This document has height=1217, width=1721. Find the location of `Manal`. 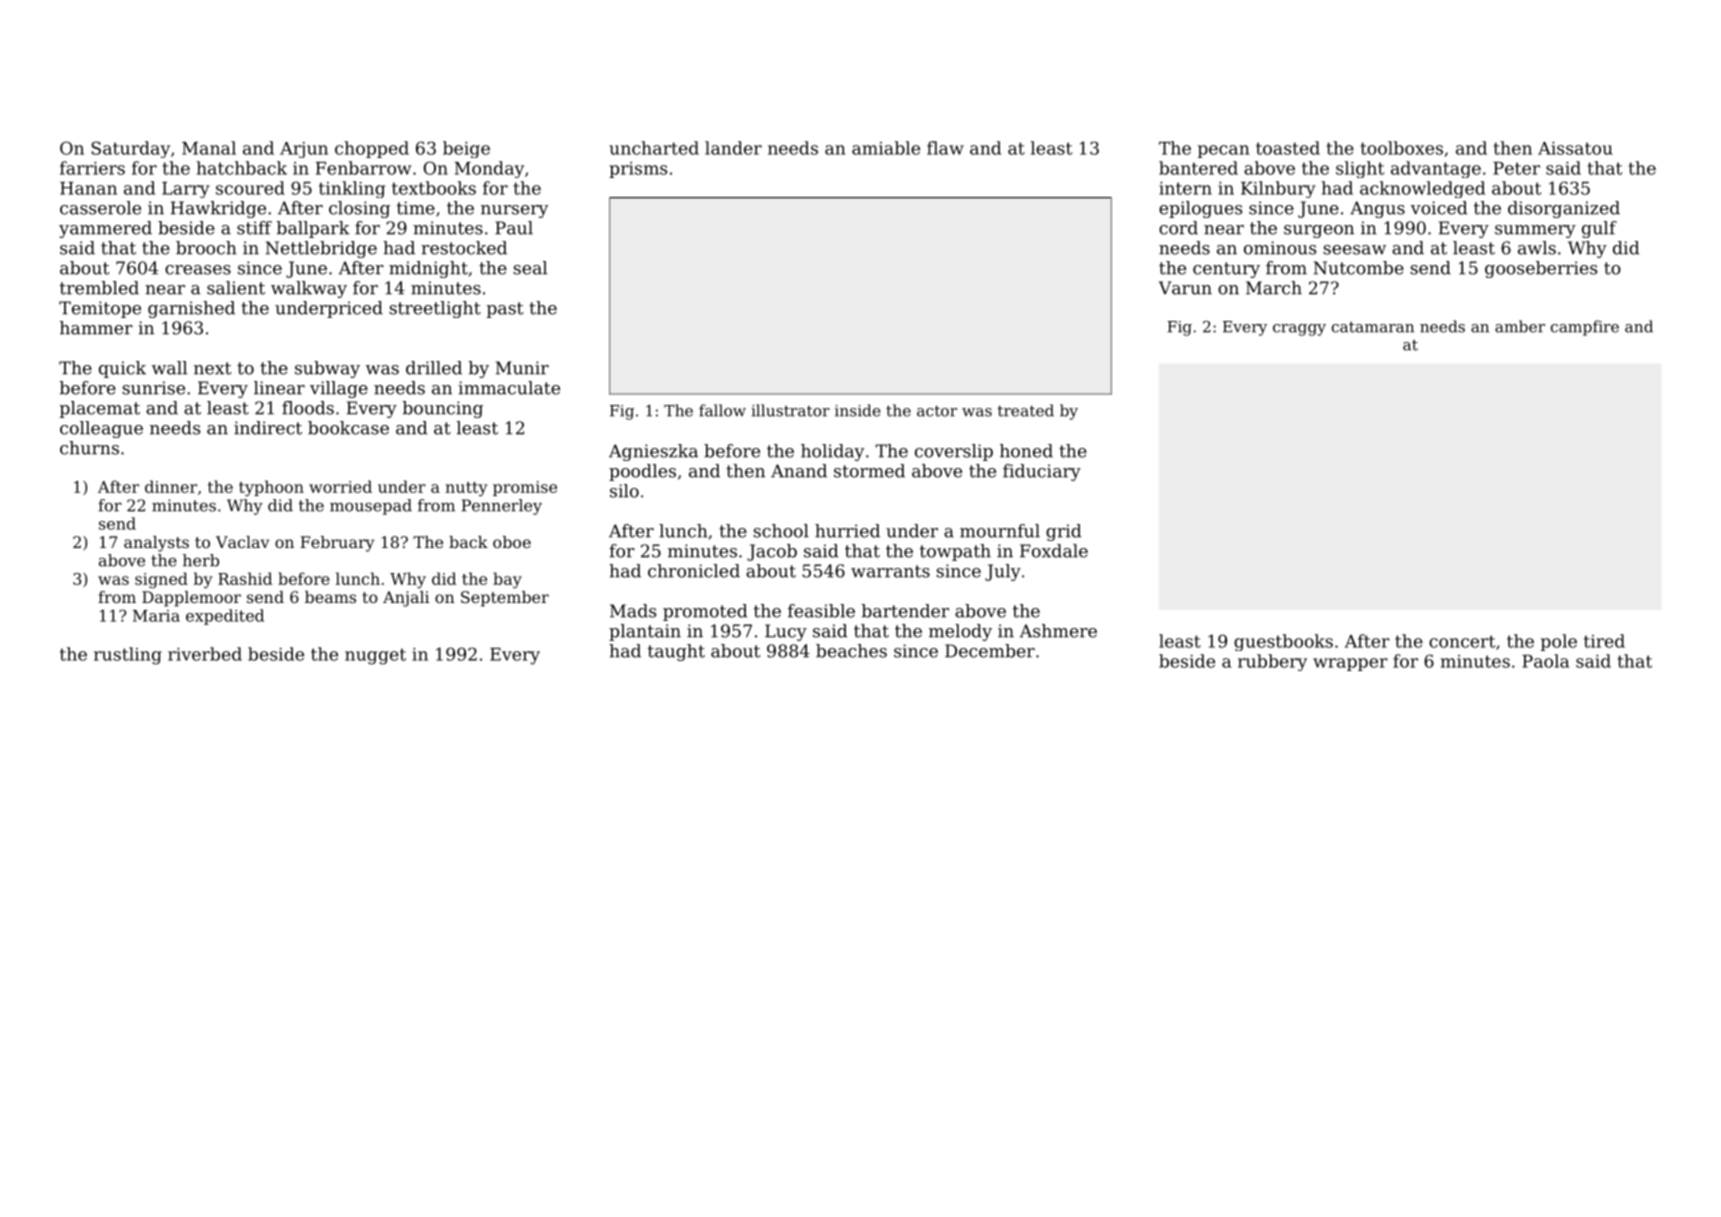

Manal is located at coordinates (209, 148).
